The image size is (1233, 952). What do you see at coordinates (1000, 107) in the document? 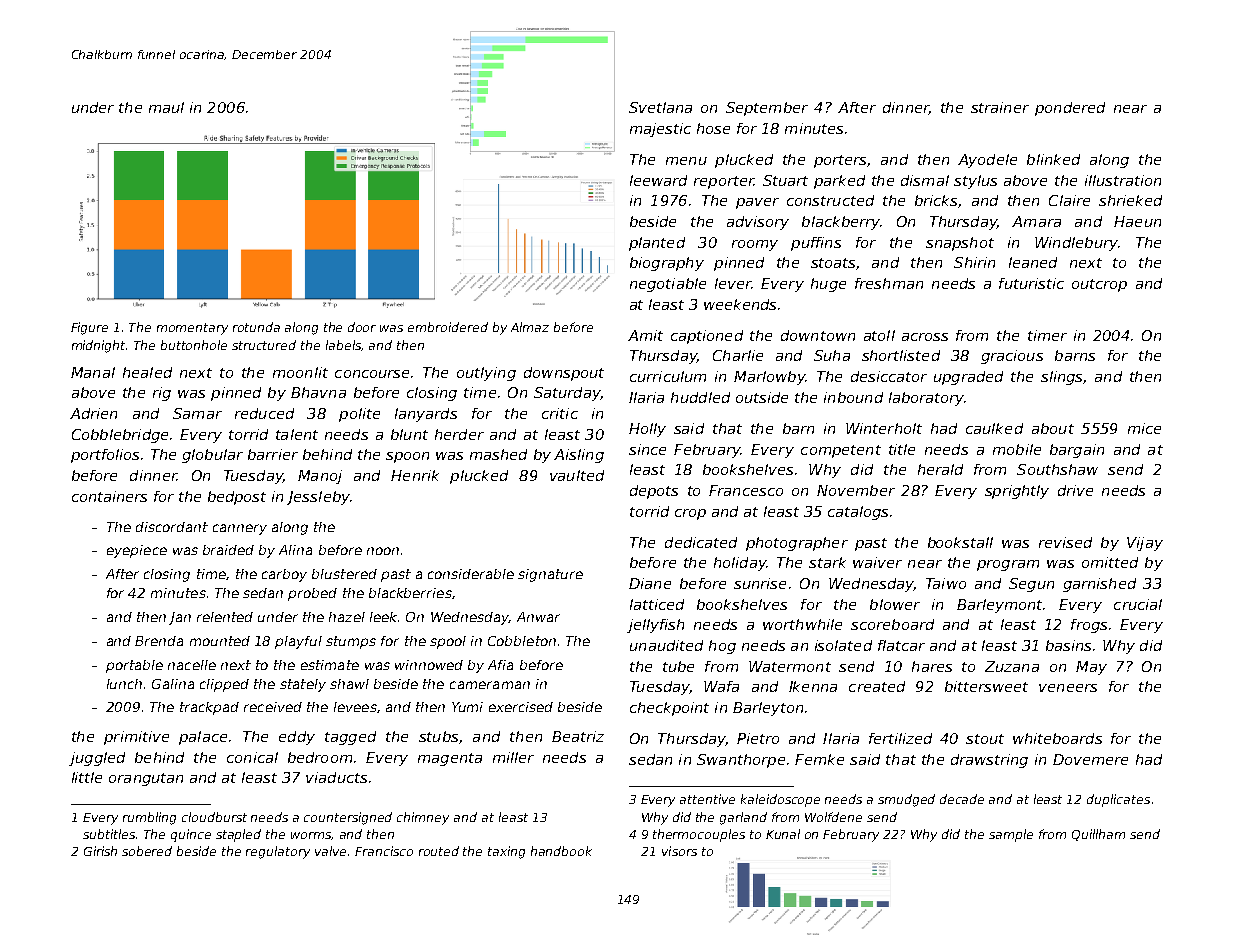
I see `strainer` at bounding box center [1000, 107].
